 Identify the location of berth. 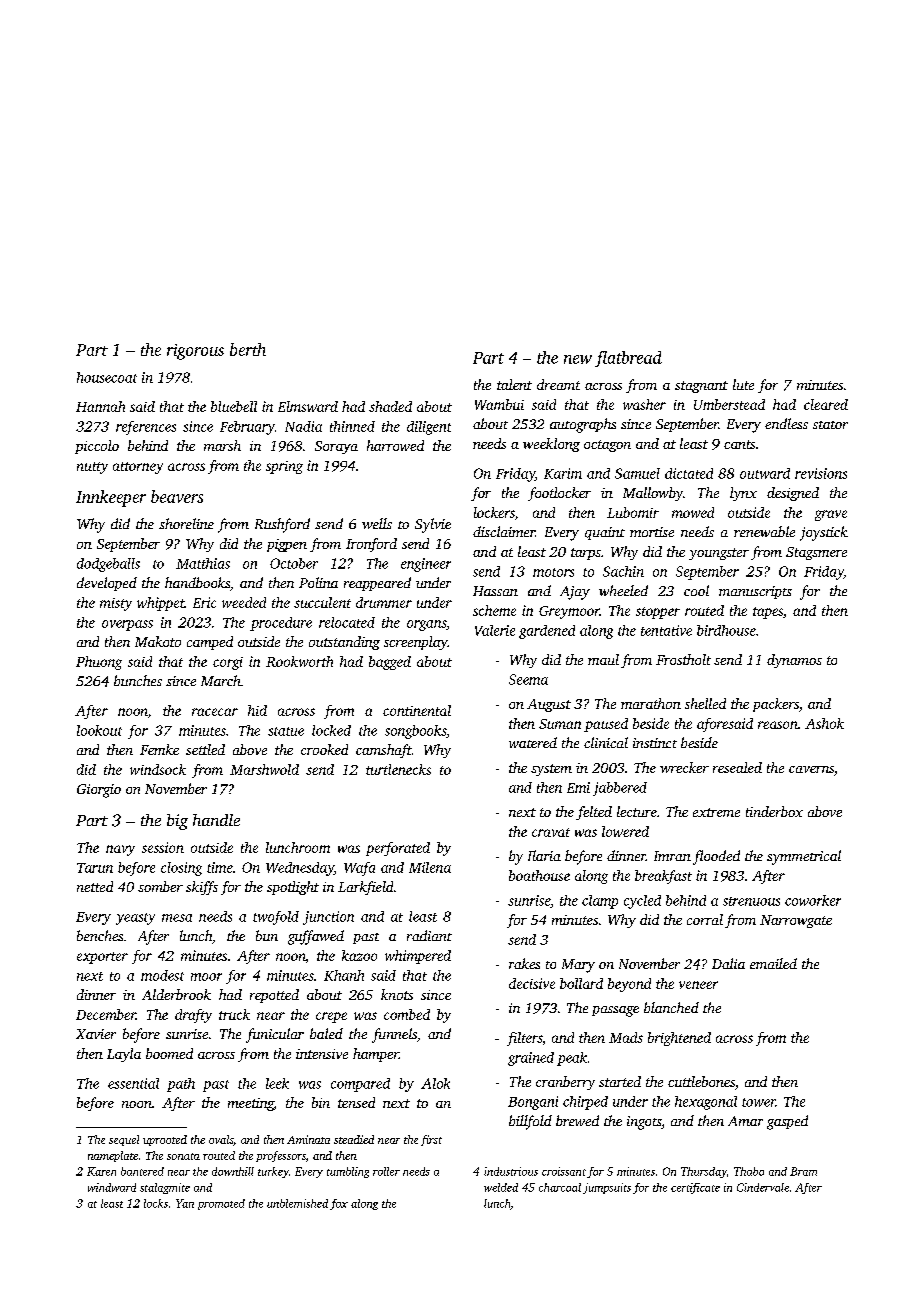
(248, 349).
